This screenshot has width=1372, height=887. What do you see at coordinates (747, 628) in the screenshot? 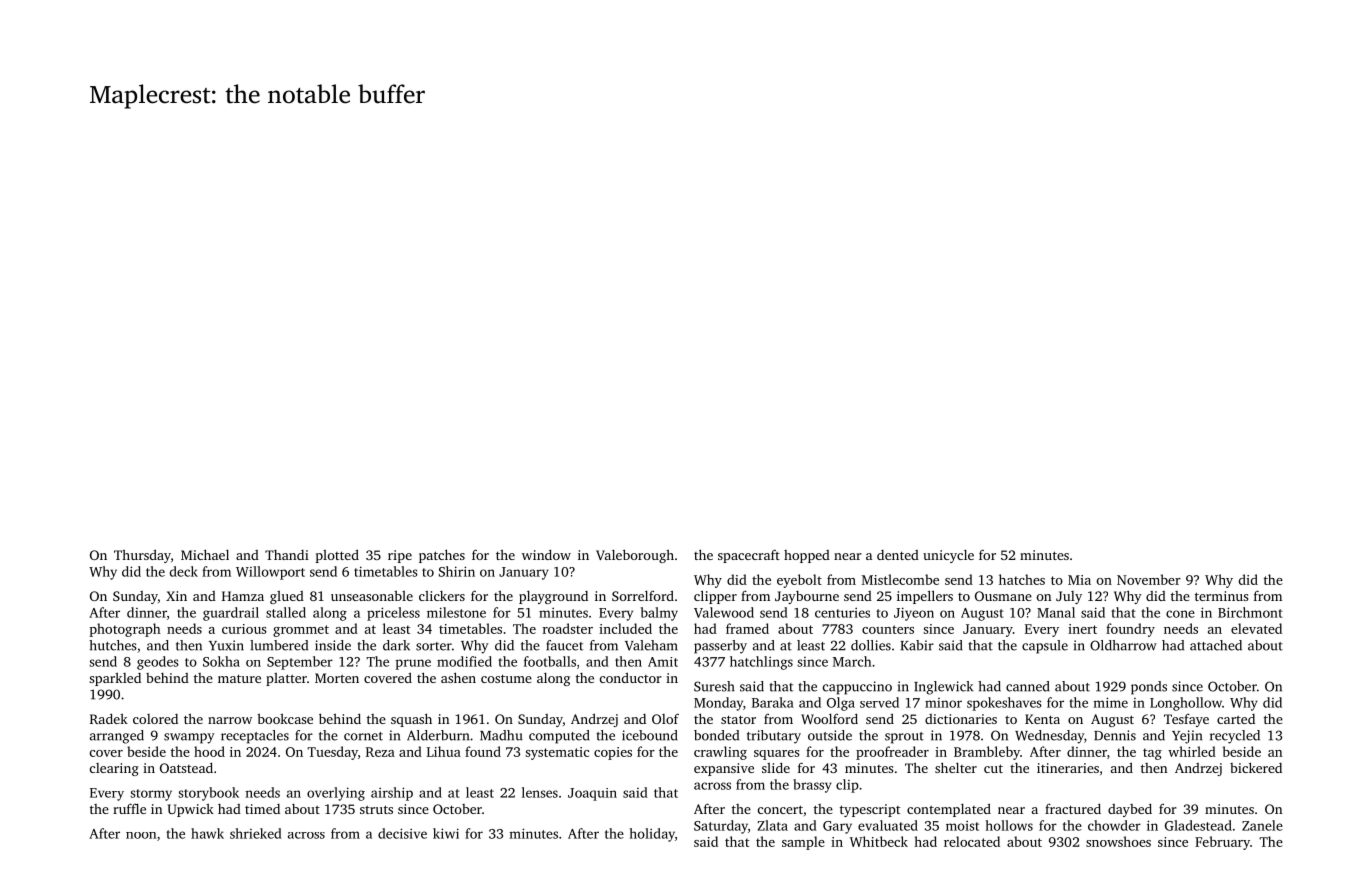
I see `framed` at bounding box center [747, 628].
